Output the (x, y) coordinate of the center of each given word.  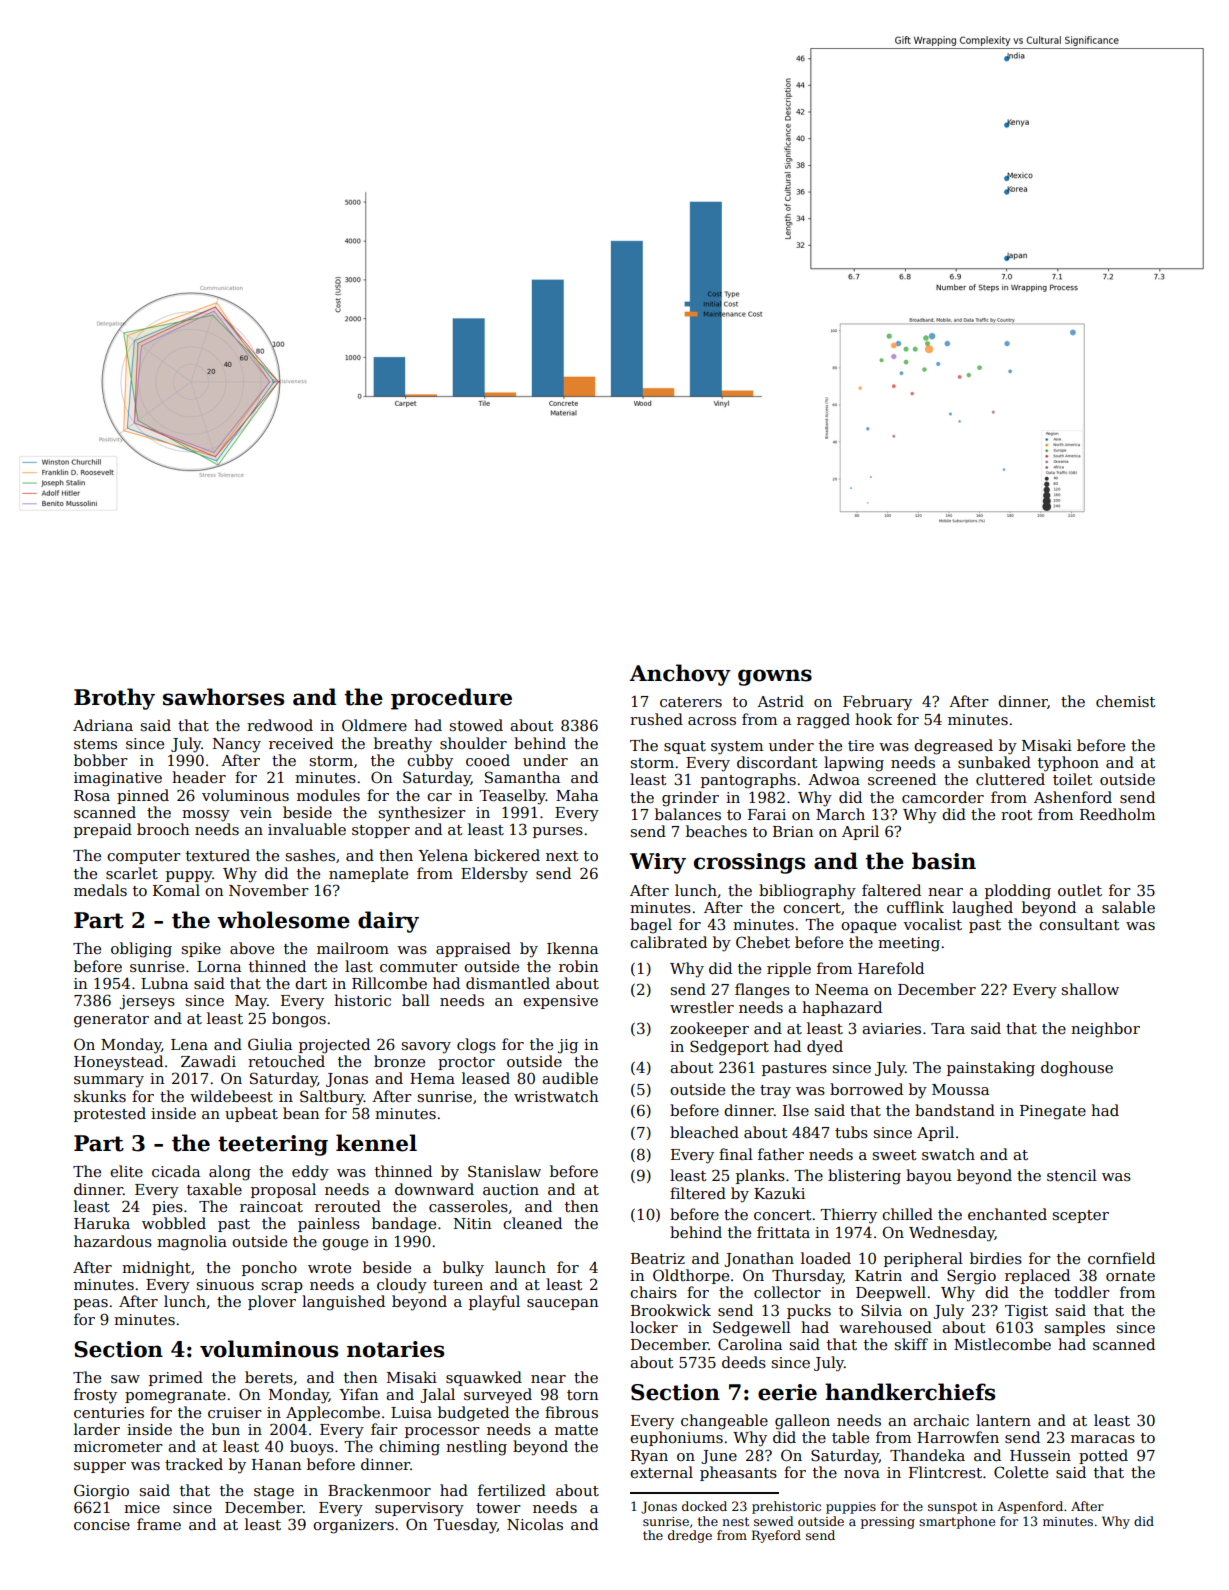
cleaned (532, 1223)
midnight (156, 1269)
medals (100, 890)
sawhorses (223, 697)
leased (486, 1078)
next (562, 856)
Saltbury (332, 1098)
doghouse (1077, 1069)
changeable (724, 1422)
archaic (941, 1420)
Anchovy (680, 675)
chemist (1126, 701)
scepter (1081, 1216)
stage (274, 1493)
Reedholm (1117, 814)
